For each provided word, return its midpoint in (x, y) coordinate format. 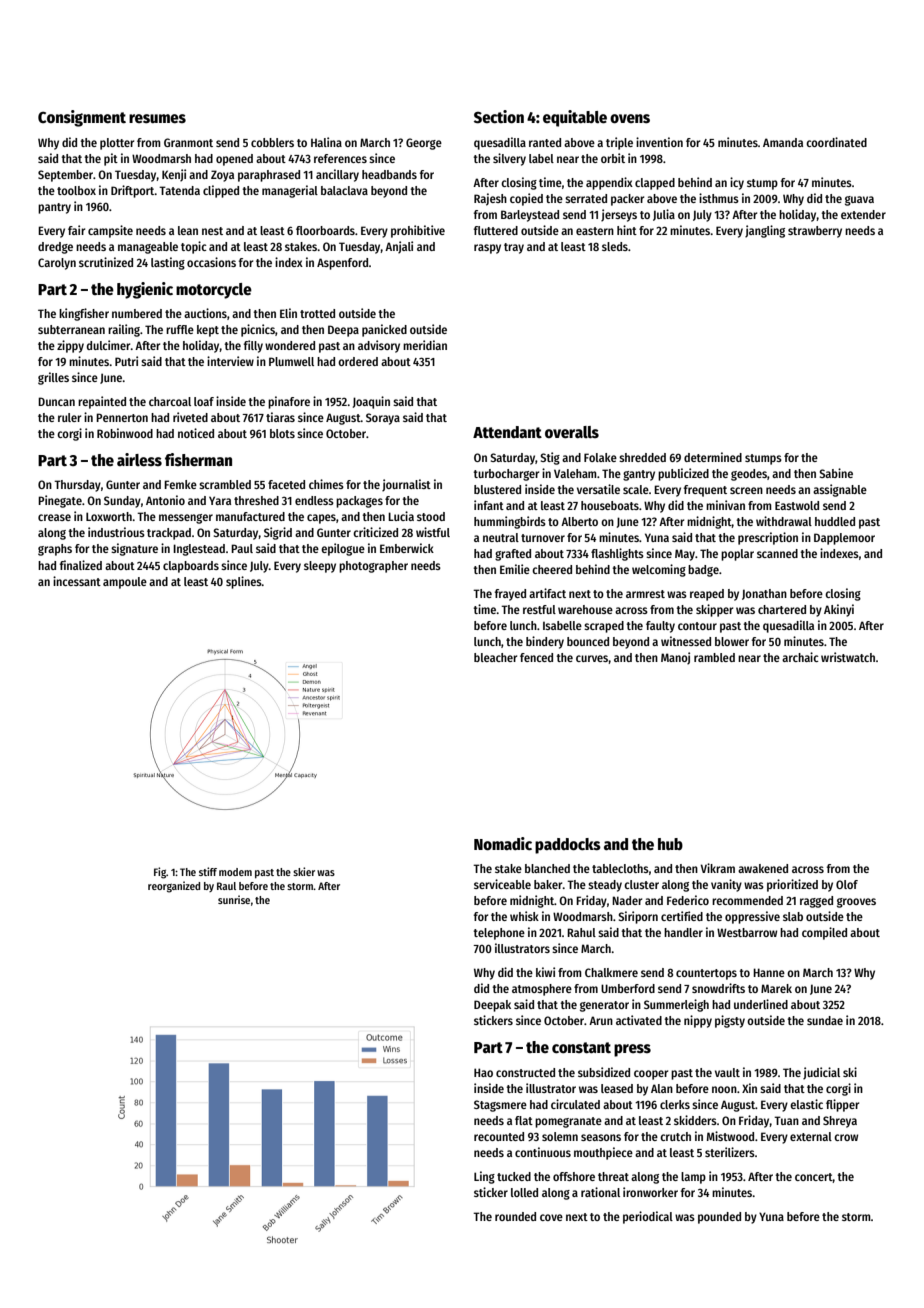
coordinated (836, 142)
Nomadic (503, 844)
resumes (157, 118)
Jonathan (764, 594)
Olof (847, 884)
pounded (719, 1218)
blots (282, 433)
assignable (840, 490)
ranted (545, 142)
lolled (524, 1192)
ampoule (125, 583)
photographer (373, 567)
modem (235, 872)
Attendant (507, 432)
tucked (514, 1176)
